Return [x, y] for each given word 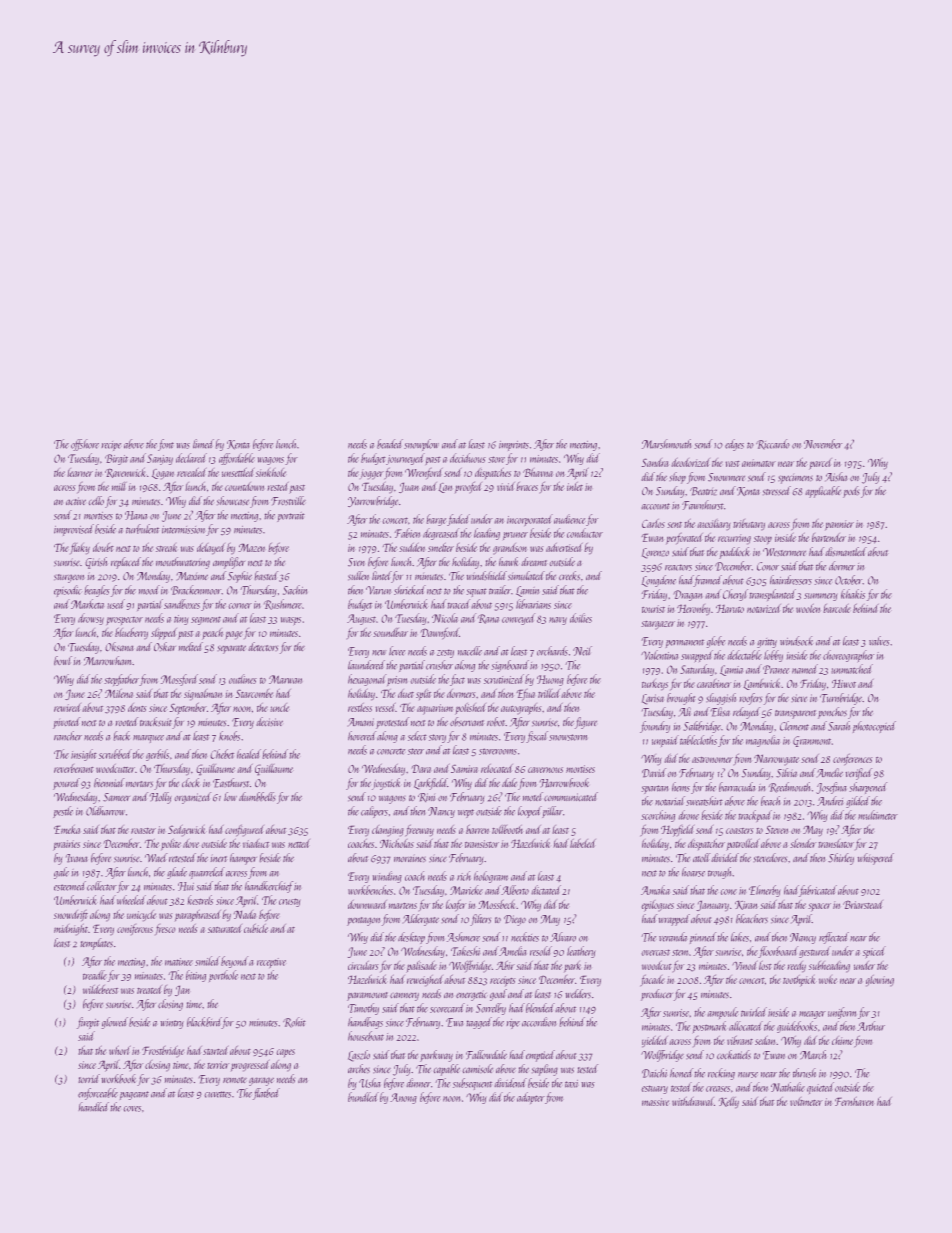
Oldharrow [105, 811]
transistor [482, 844]
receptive [271, 963]
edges [734, 445]
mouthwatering [183, 563]
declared [191, 458]
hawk [508, 561]
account [655, 506]
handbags [365, 1023]
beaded [390, 444]
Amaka [656, 890]
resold [541, 951]
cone [728, 892]
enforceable [98, 1094]
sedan [766, 1040]
